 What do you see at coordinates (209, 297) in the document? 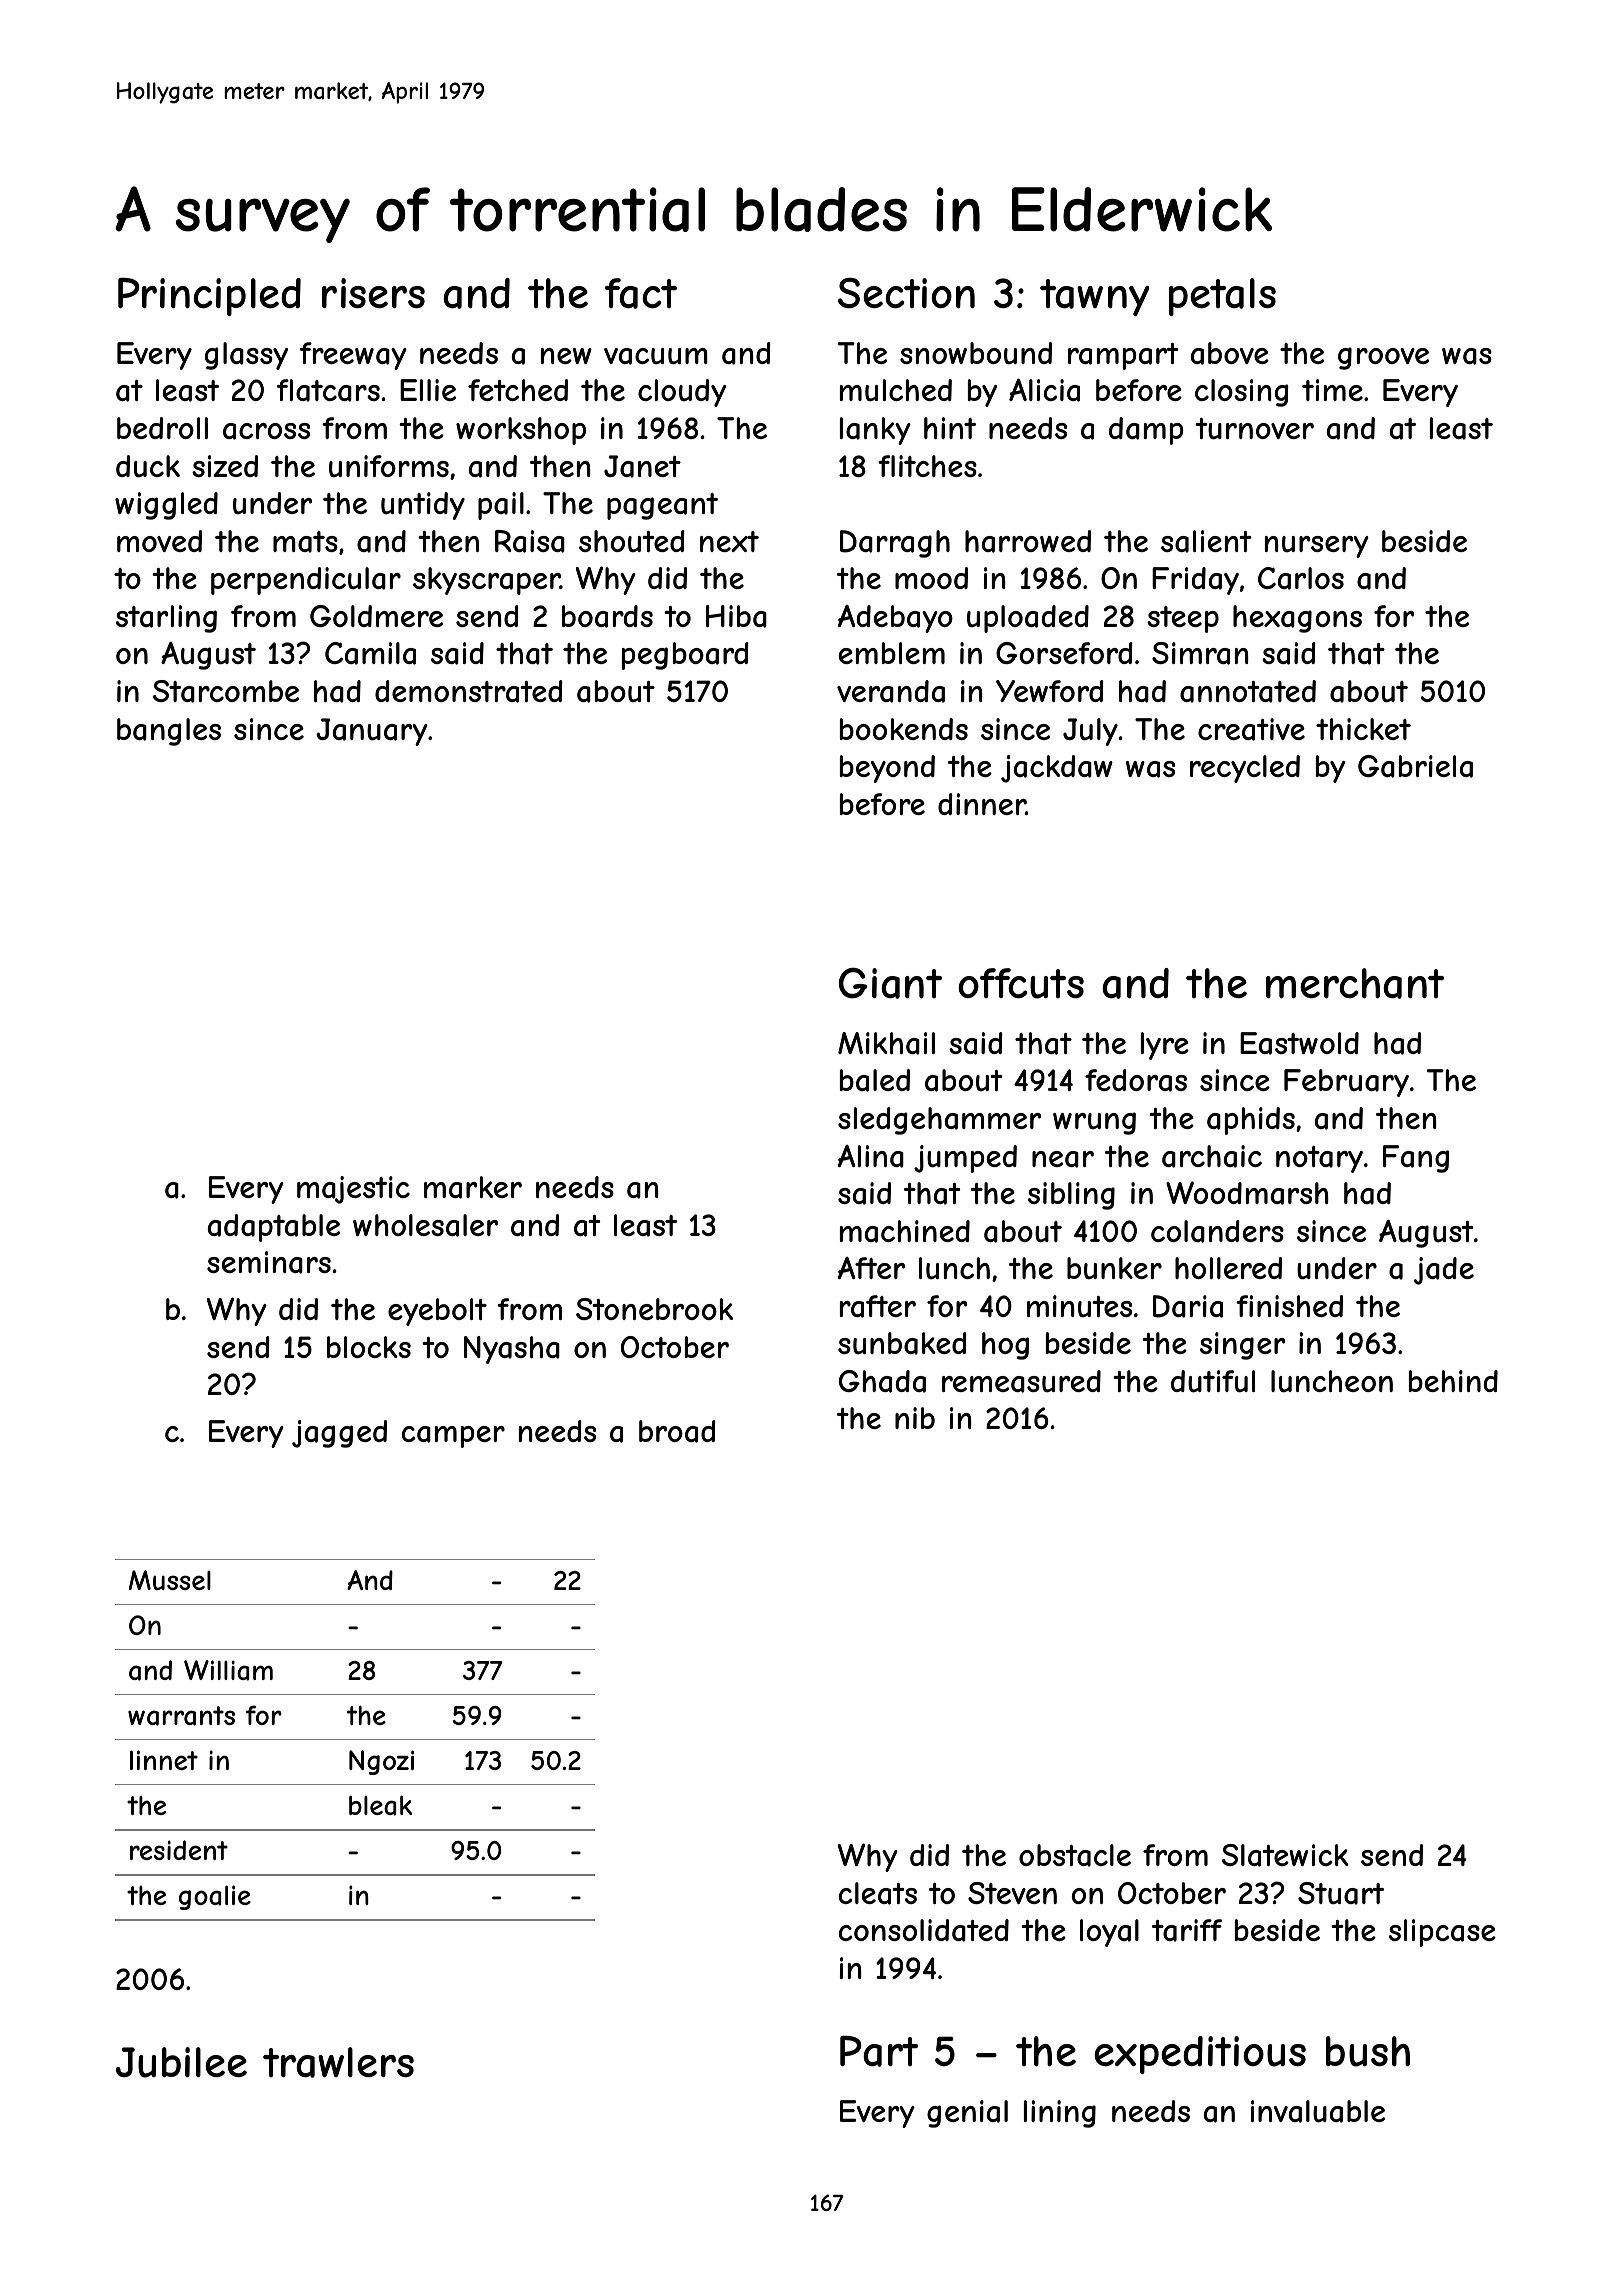
I see `Principled` at bounding box center [209, 297].
